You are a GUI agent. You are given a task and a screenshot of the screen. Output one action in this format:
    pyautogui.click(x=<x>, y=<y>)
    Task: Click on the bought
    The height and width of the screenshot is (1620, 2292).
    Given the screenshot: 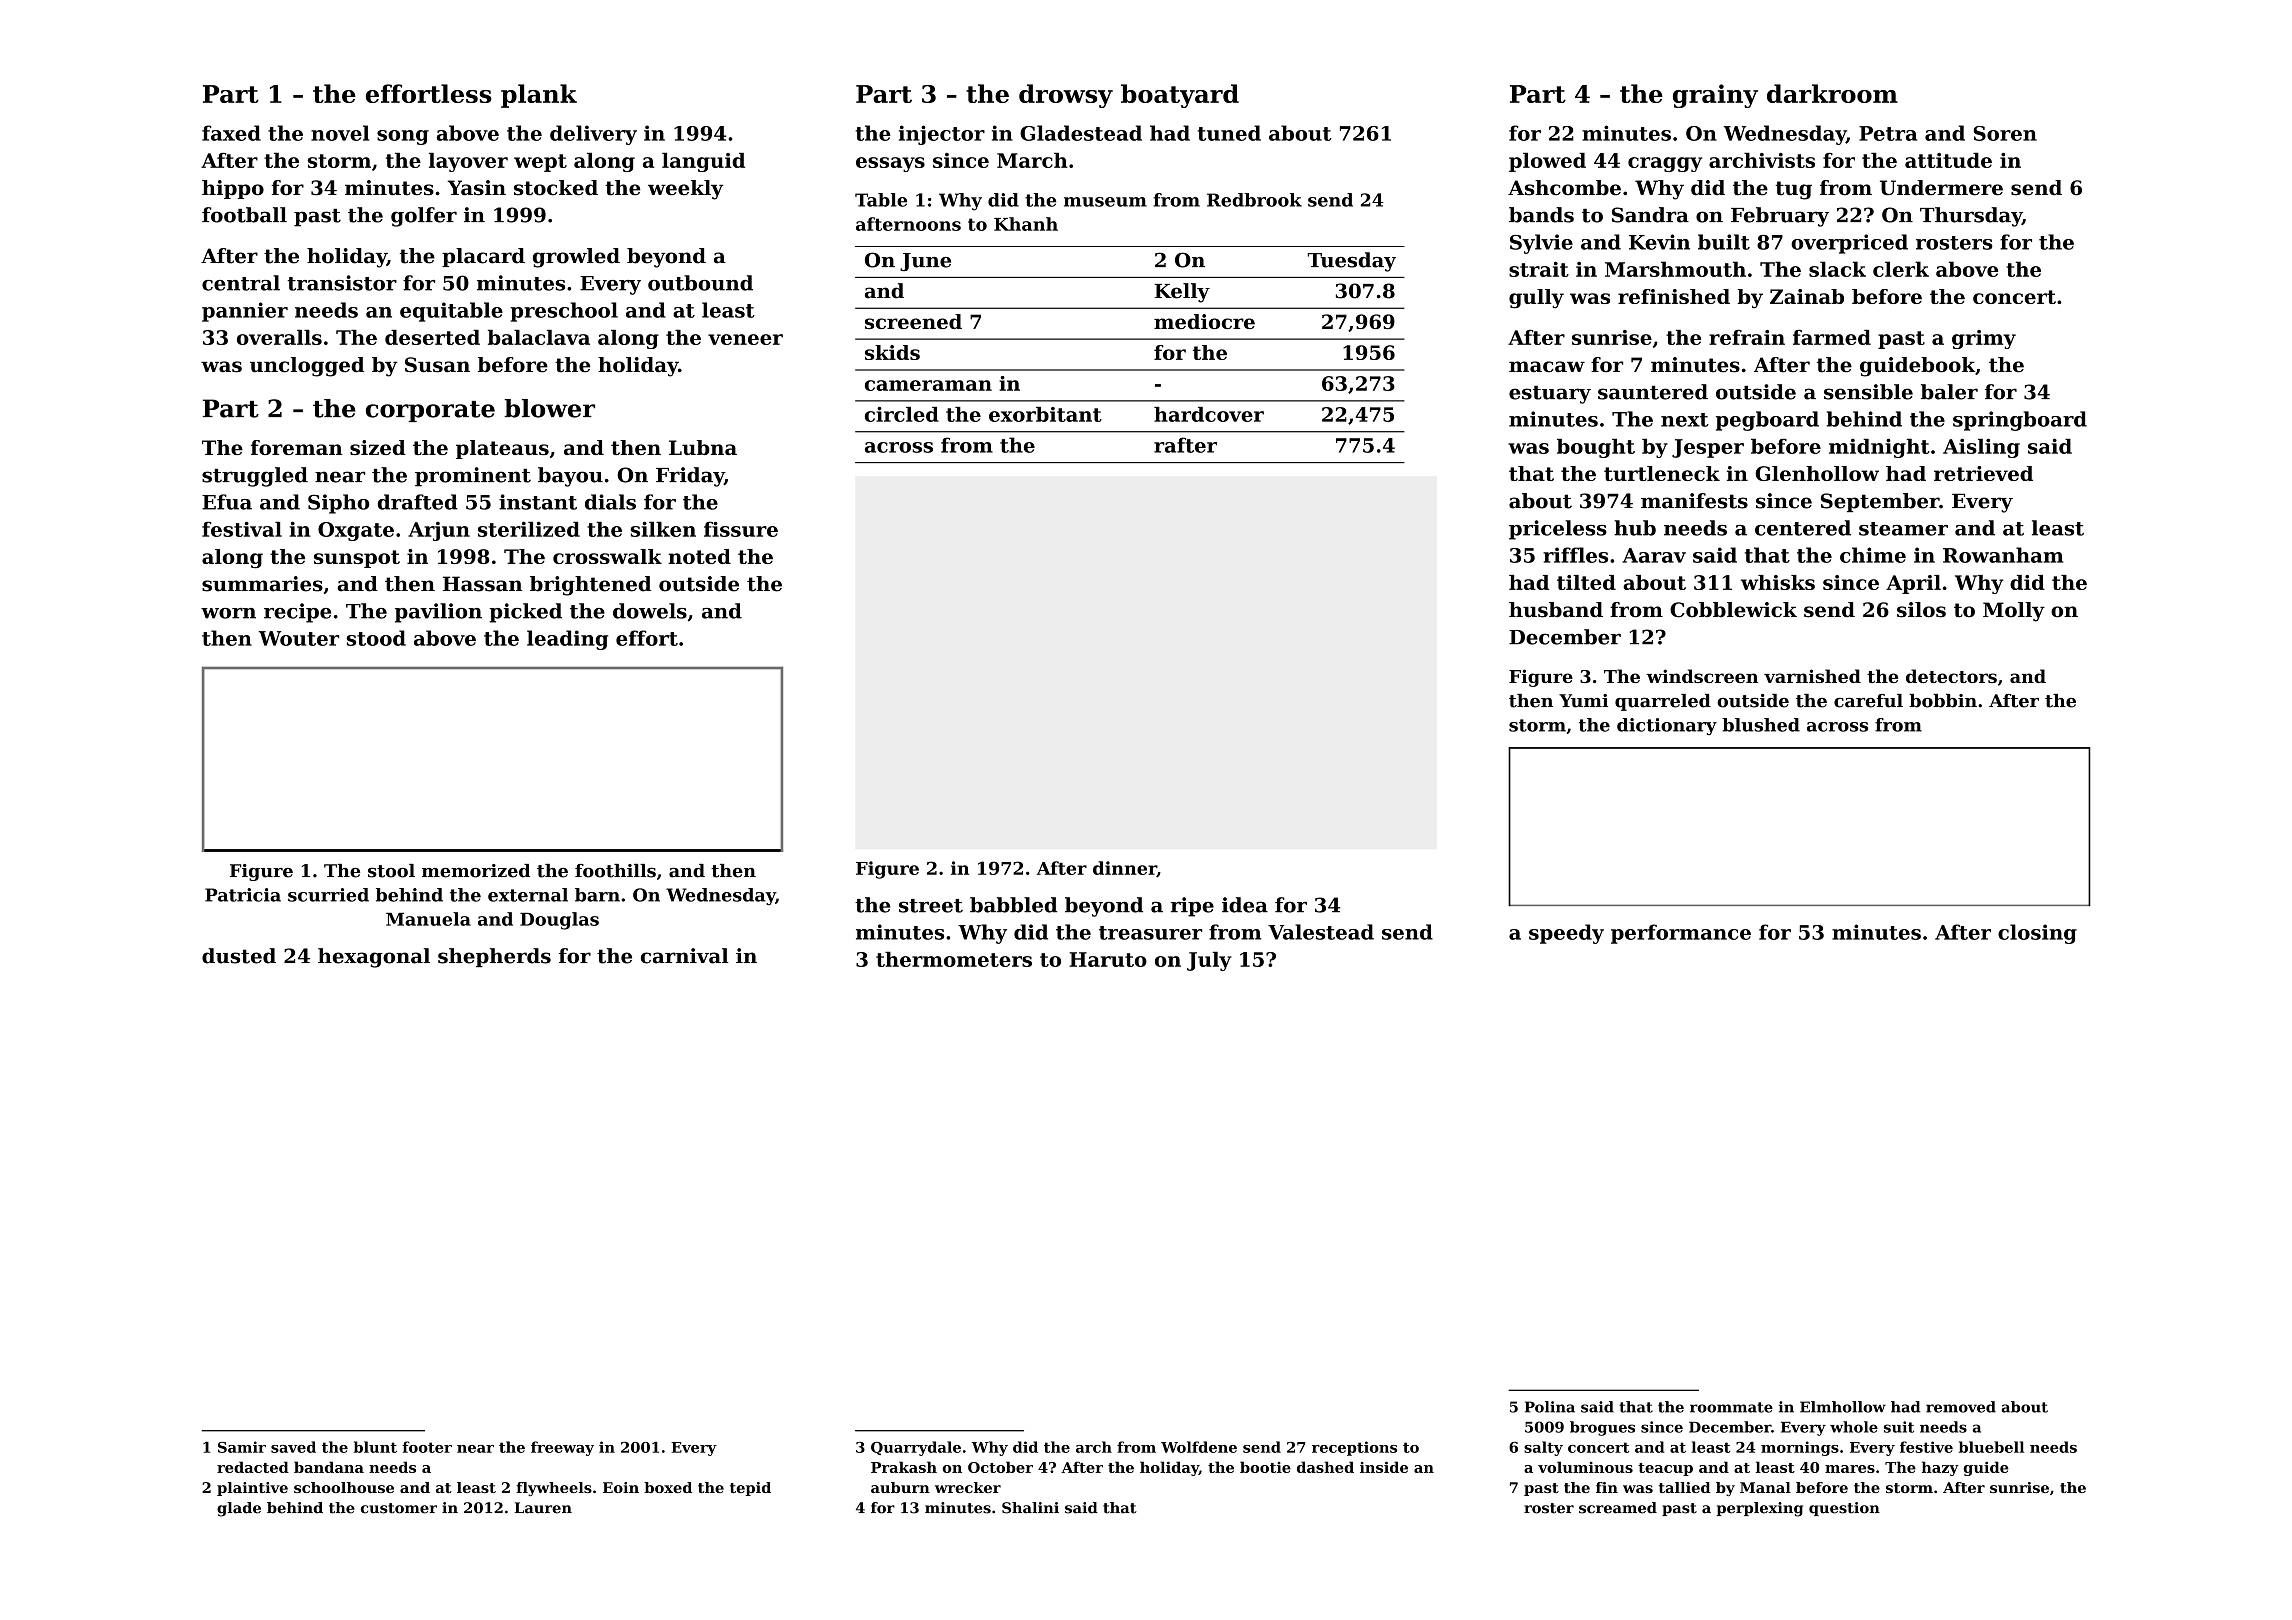 What is the action you would take?
    pyautogui.click(x=1596, y=448)
